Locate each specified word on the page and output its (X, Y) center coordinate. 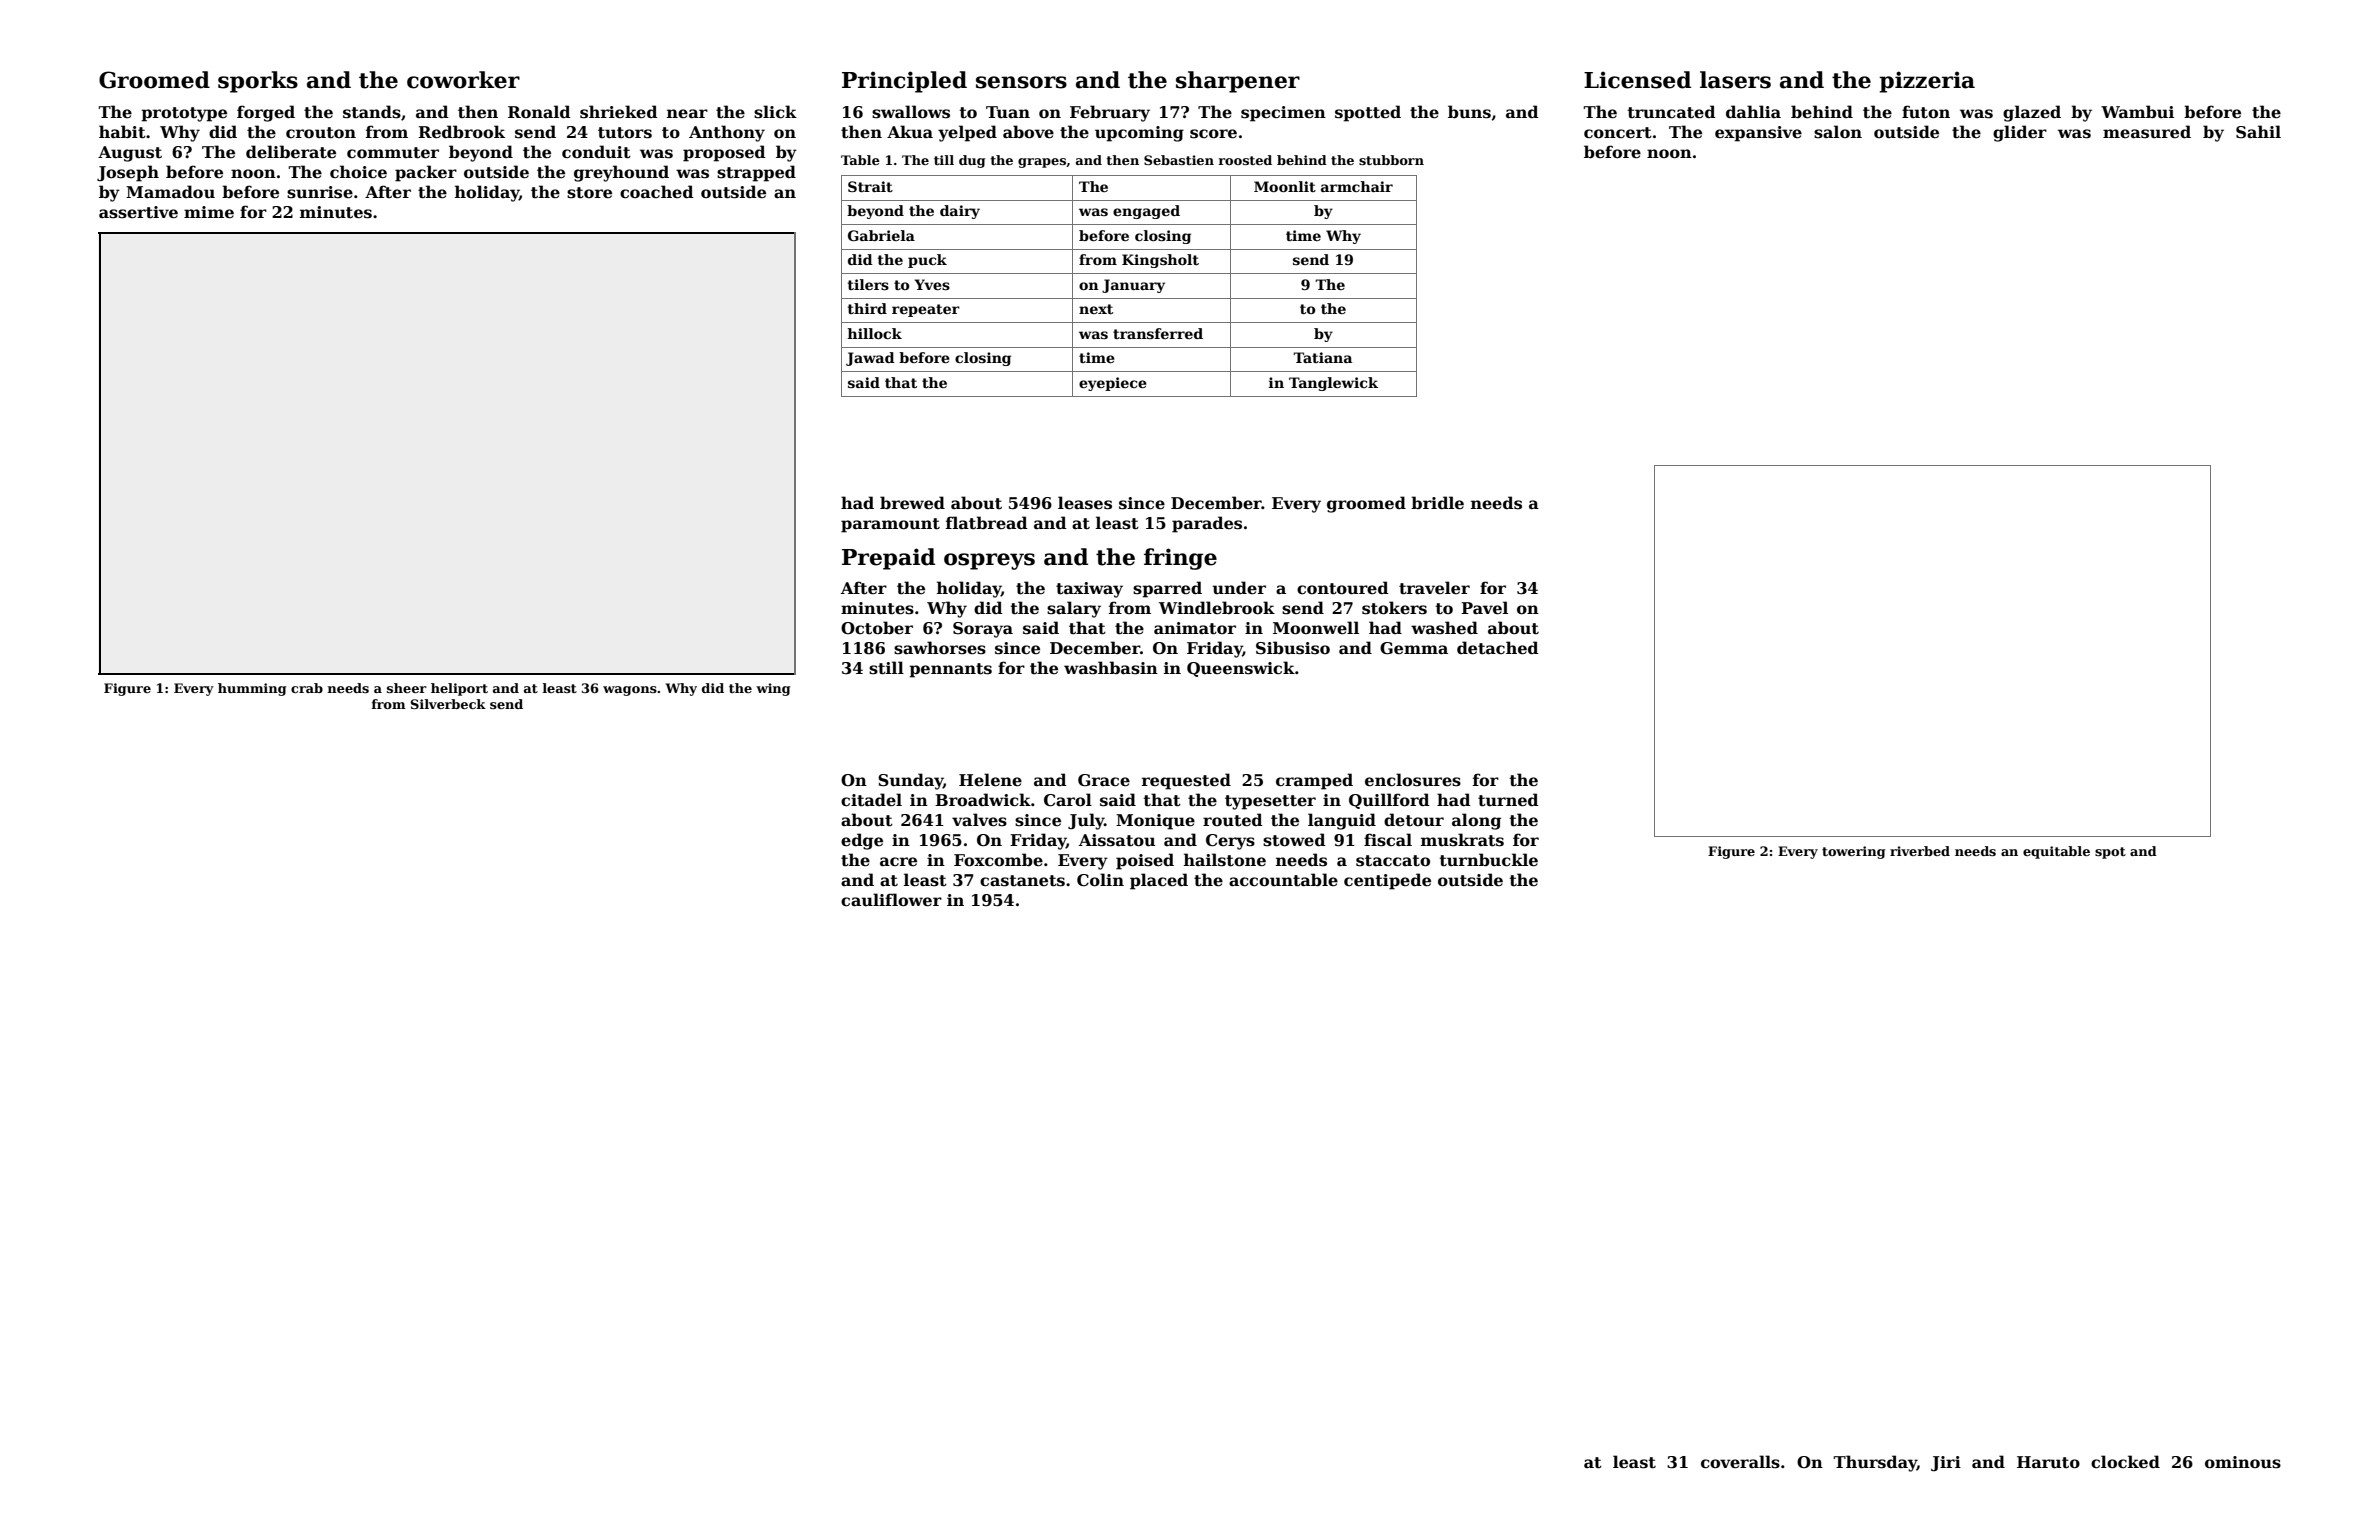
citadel (871, 800)
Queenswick (1241, 669)
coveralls (1740, 1462)
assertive (138, 212)
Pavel (1484, 608)
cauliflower (891, 900)
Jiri (1946, 1464)
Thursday (1875, 1463)
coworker (463, 80)
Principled (904, 82)
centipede (1387, 881)
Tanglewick (1333, 384)
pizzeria (1927, 82)
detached (1498, 648)
